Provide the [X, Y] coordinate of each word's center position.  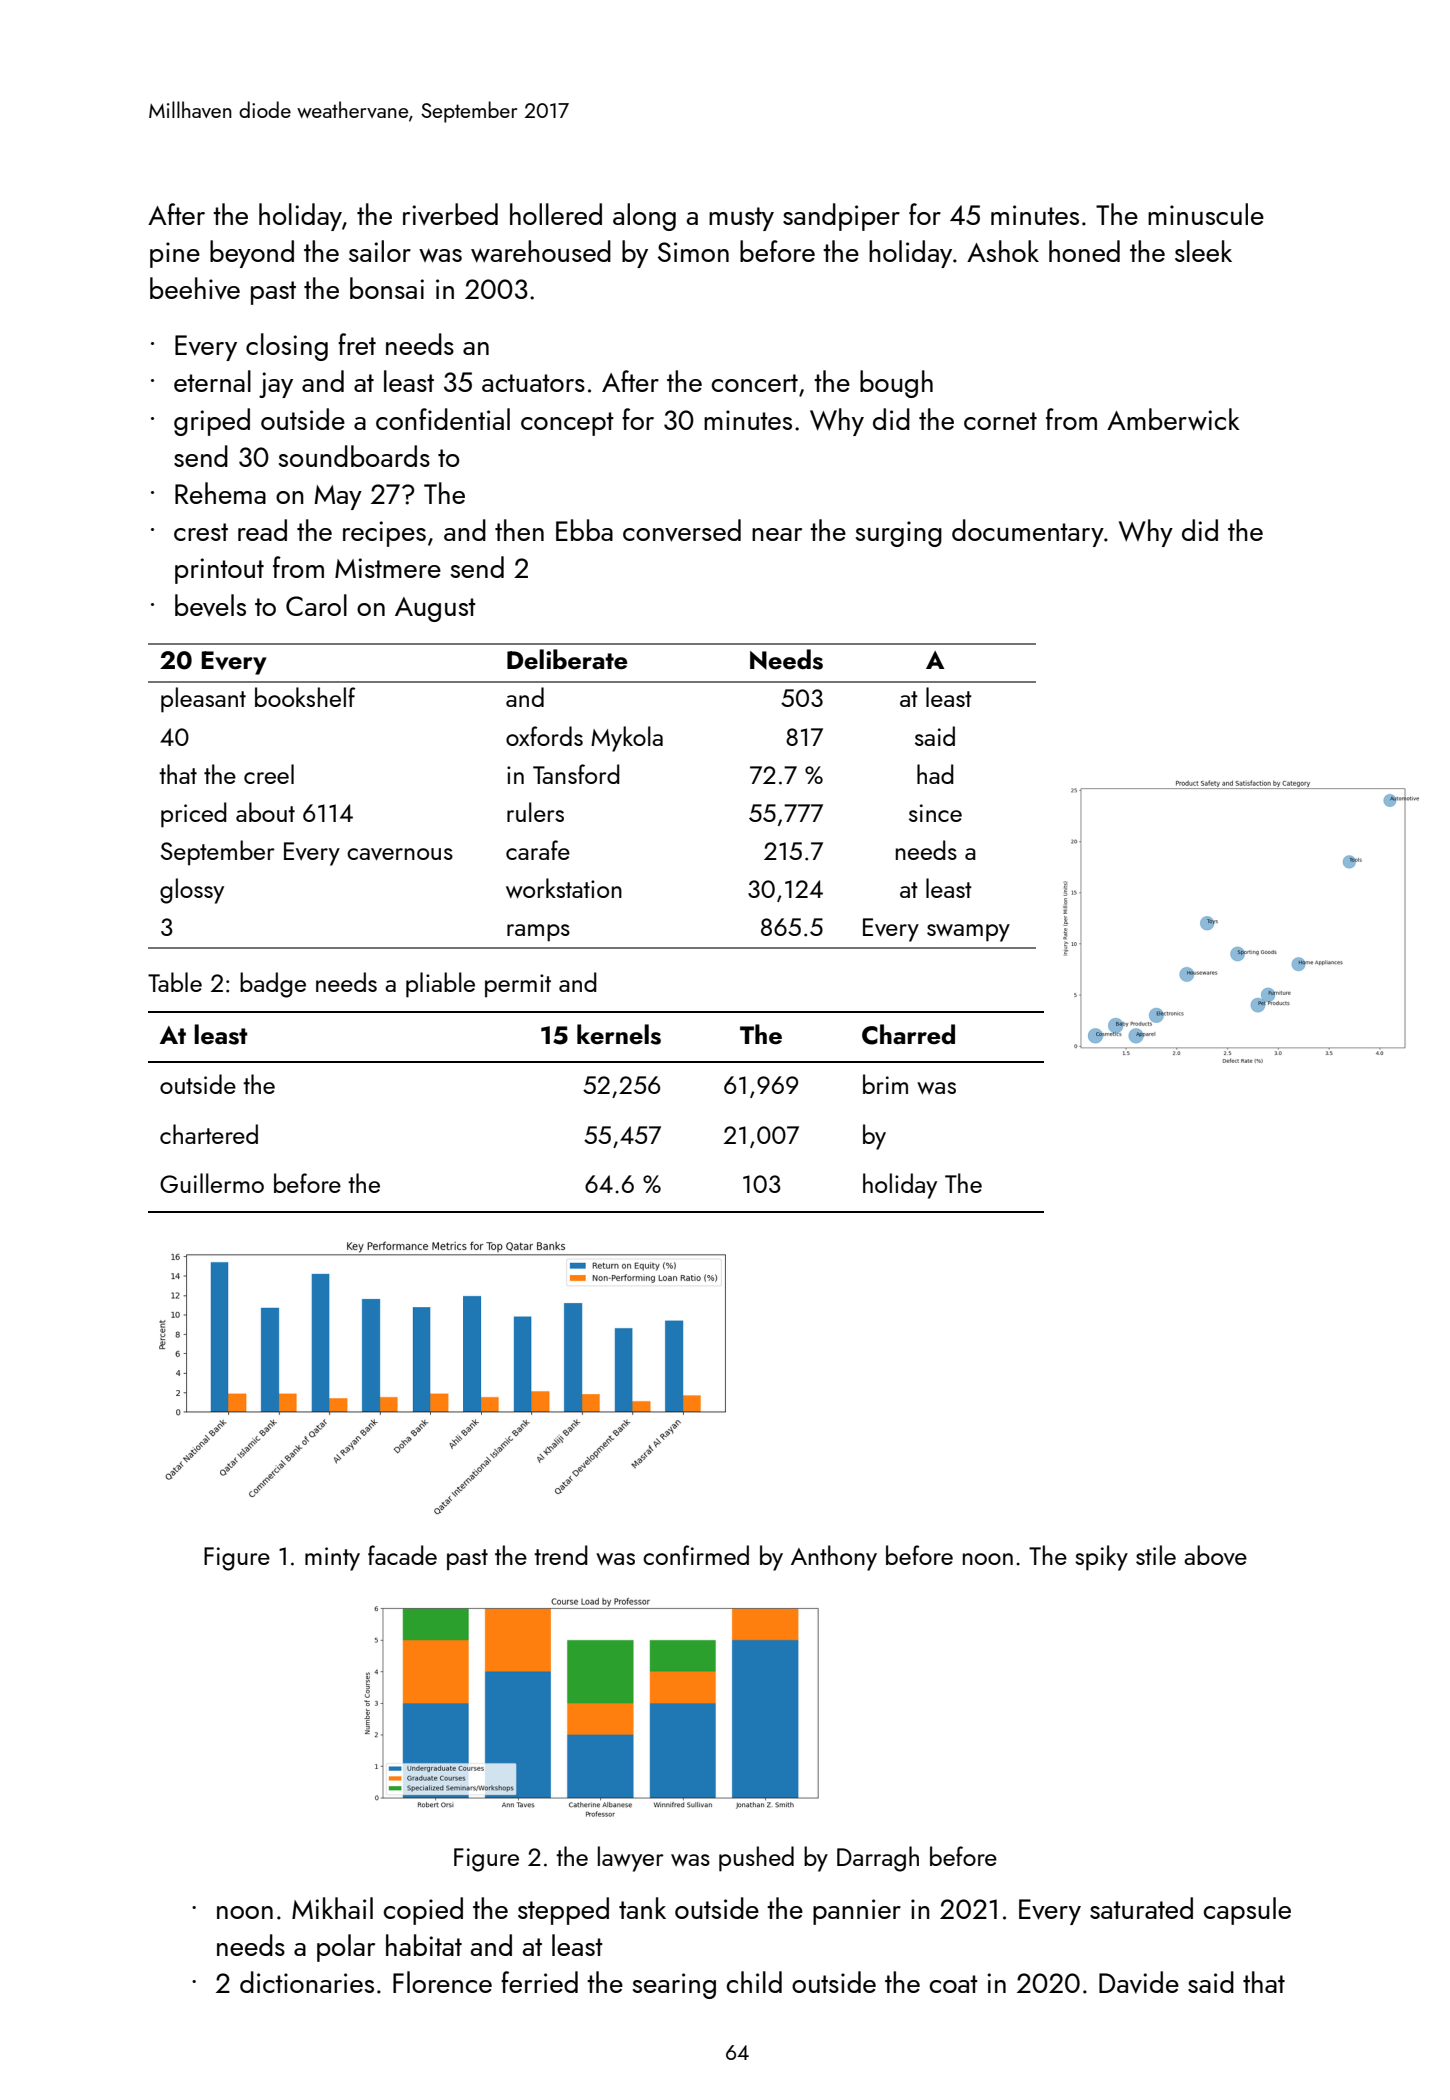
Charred [908, 1034]
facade [402, 1555]
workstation [564, 888]
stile [1156, 1555]
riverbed [450, 214]
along [644, 217]
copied [423, 1911]
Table [175, 982]
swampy [968, 933]
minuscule [1206, 214]
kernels [619, 1034]
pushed [756, 1859]
